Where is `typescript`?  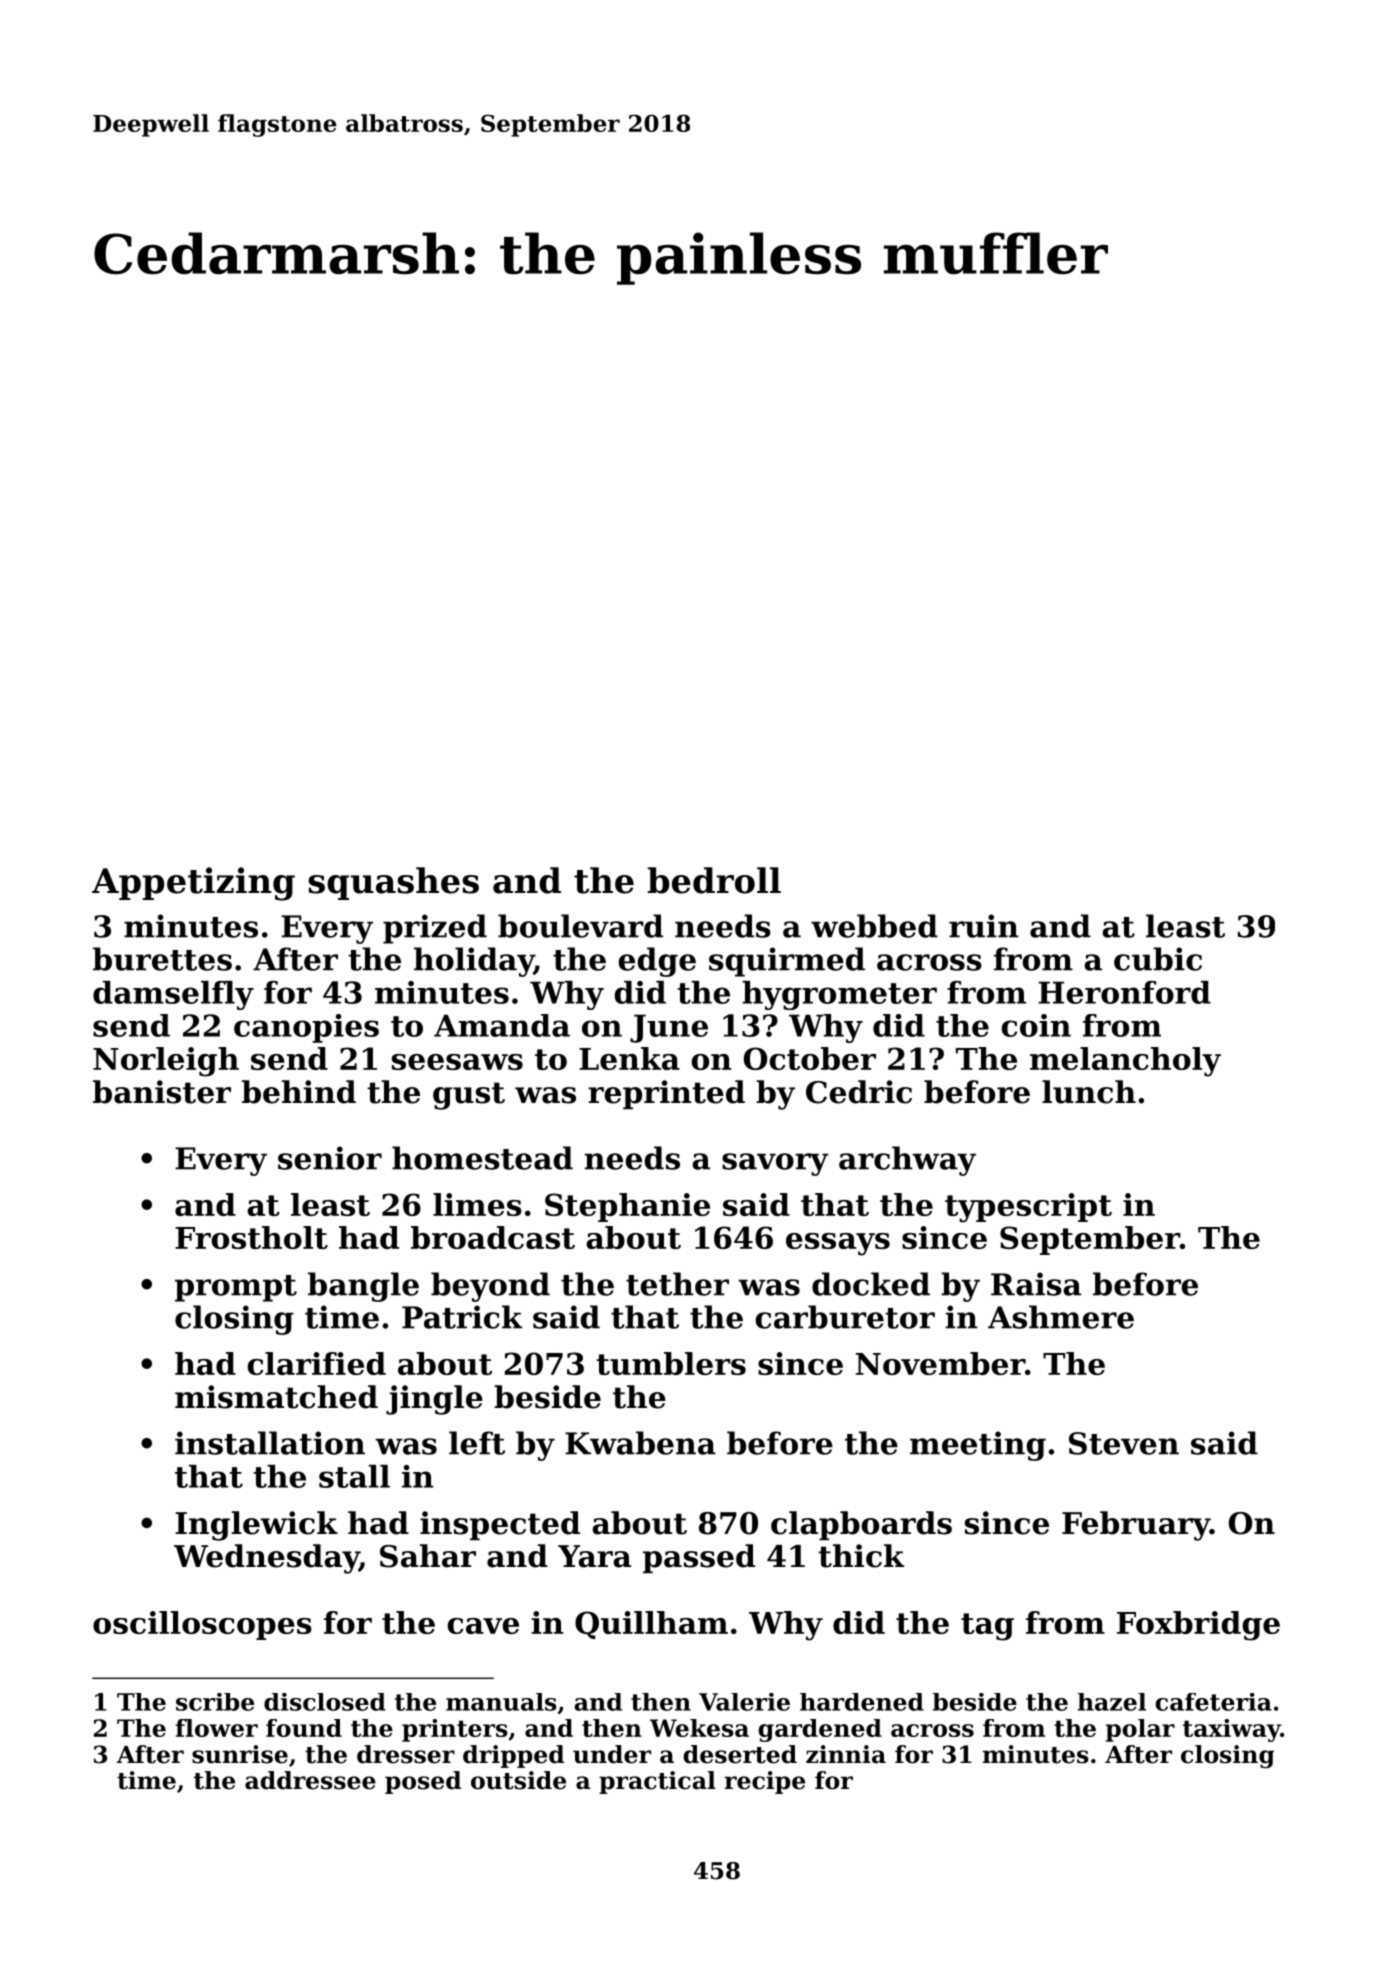
typescript is located at coordinates (1028, 1208).
